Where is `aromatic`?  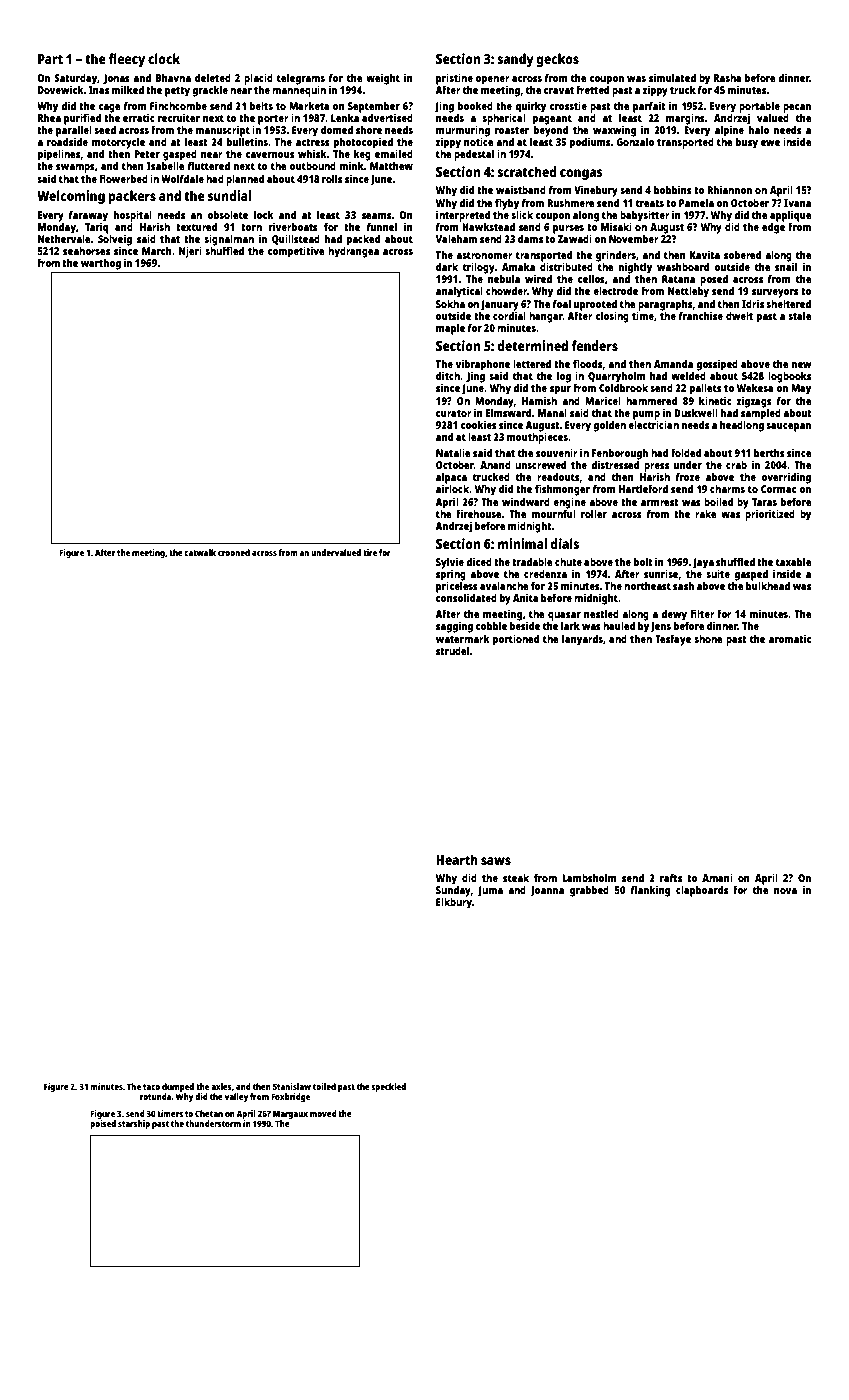 aromatic is located at coordinates (790, 638).
